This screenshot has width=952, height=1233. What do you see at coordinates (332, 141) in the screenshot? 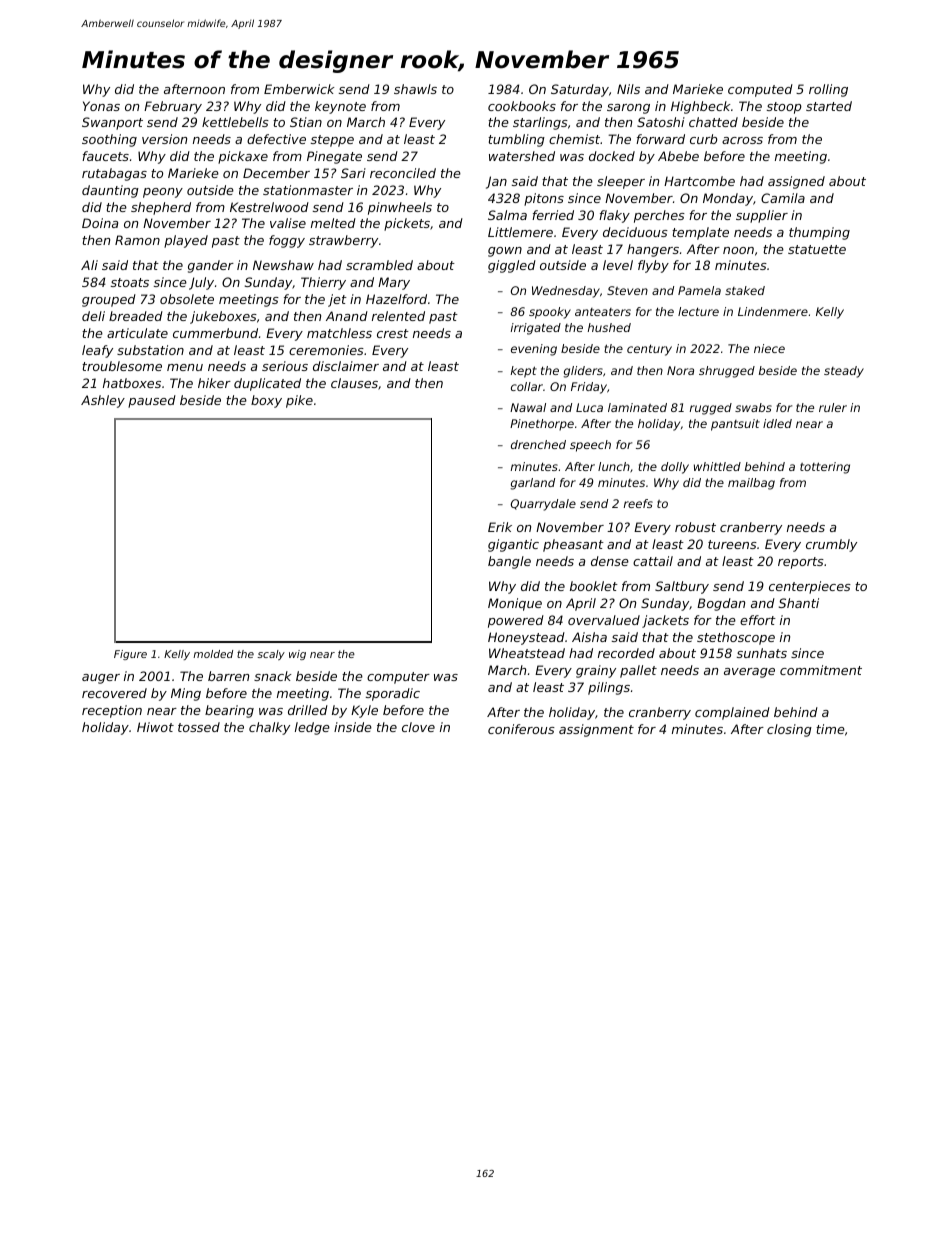
I see `steppe` at bounding box center [332, 141].
